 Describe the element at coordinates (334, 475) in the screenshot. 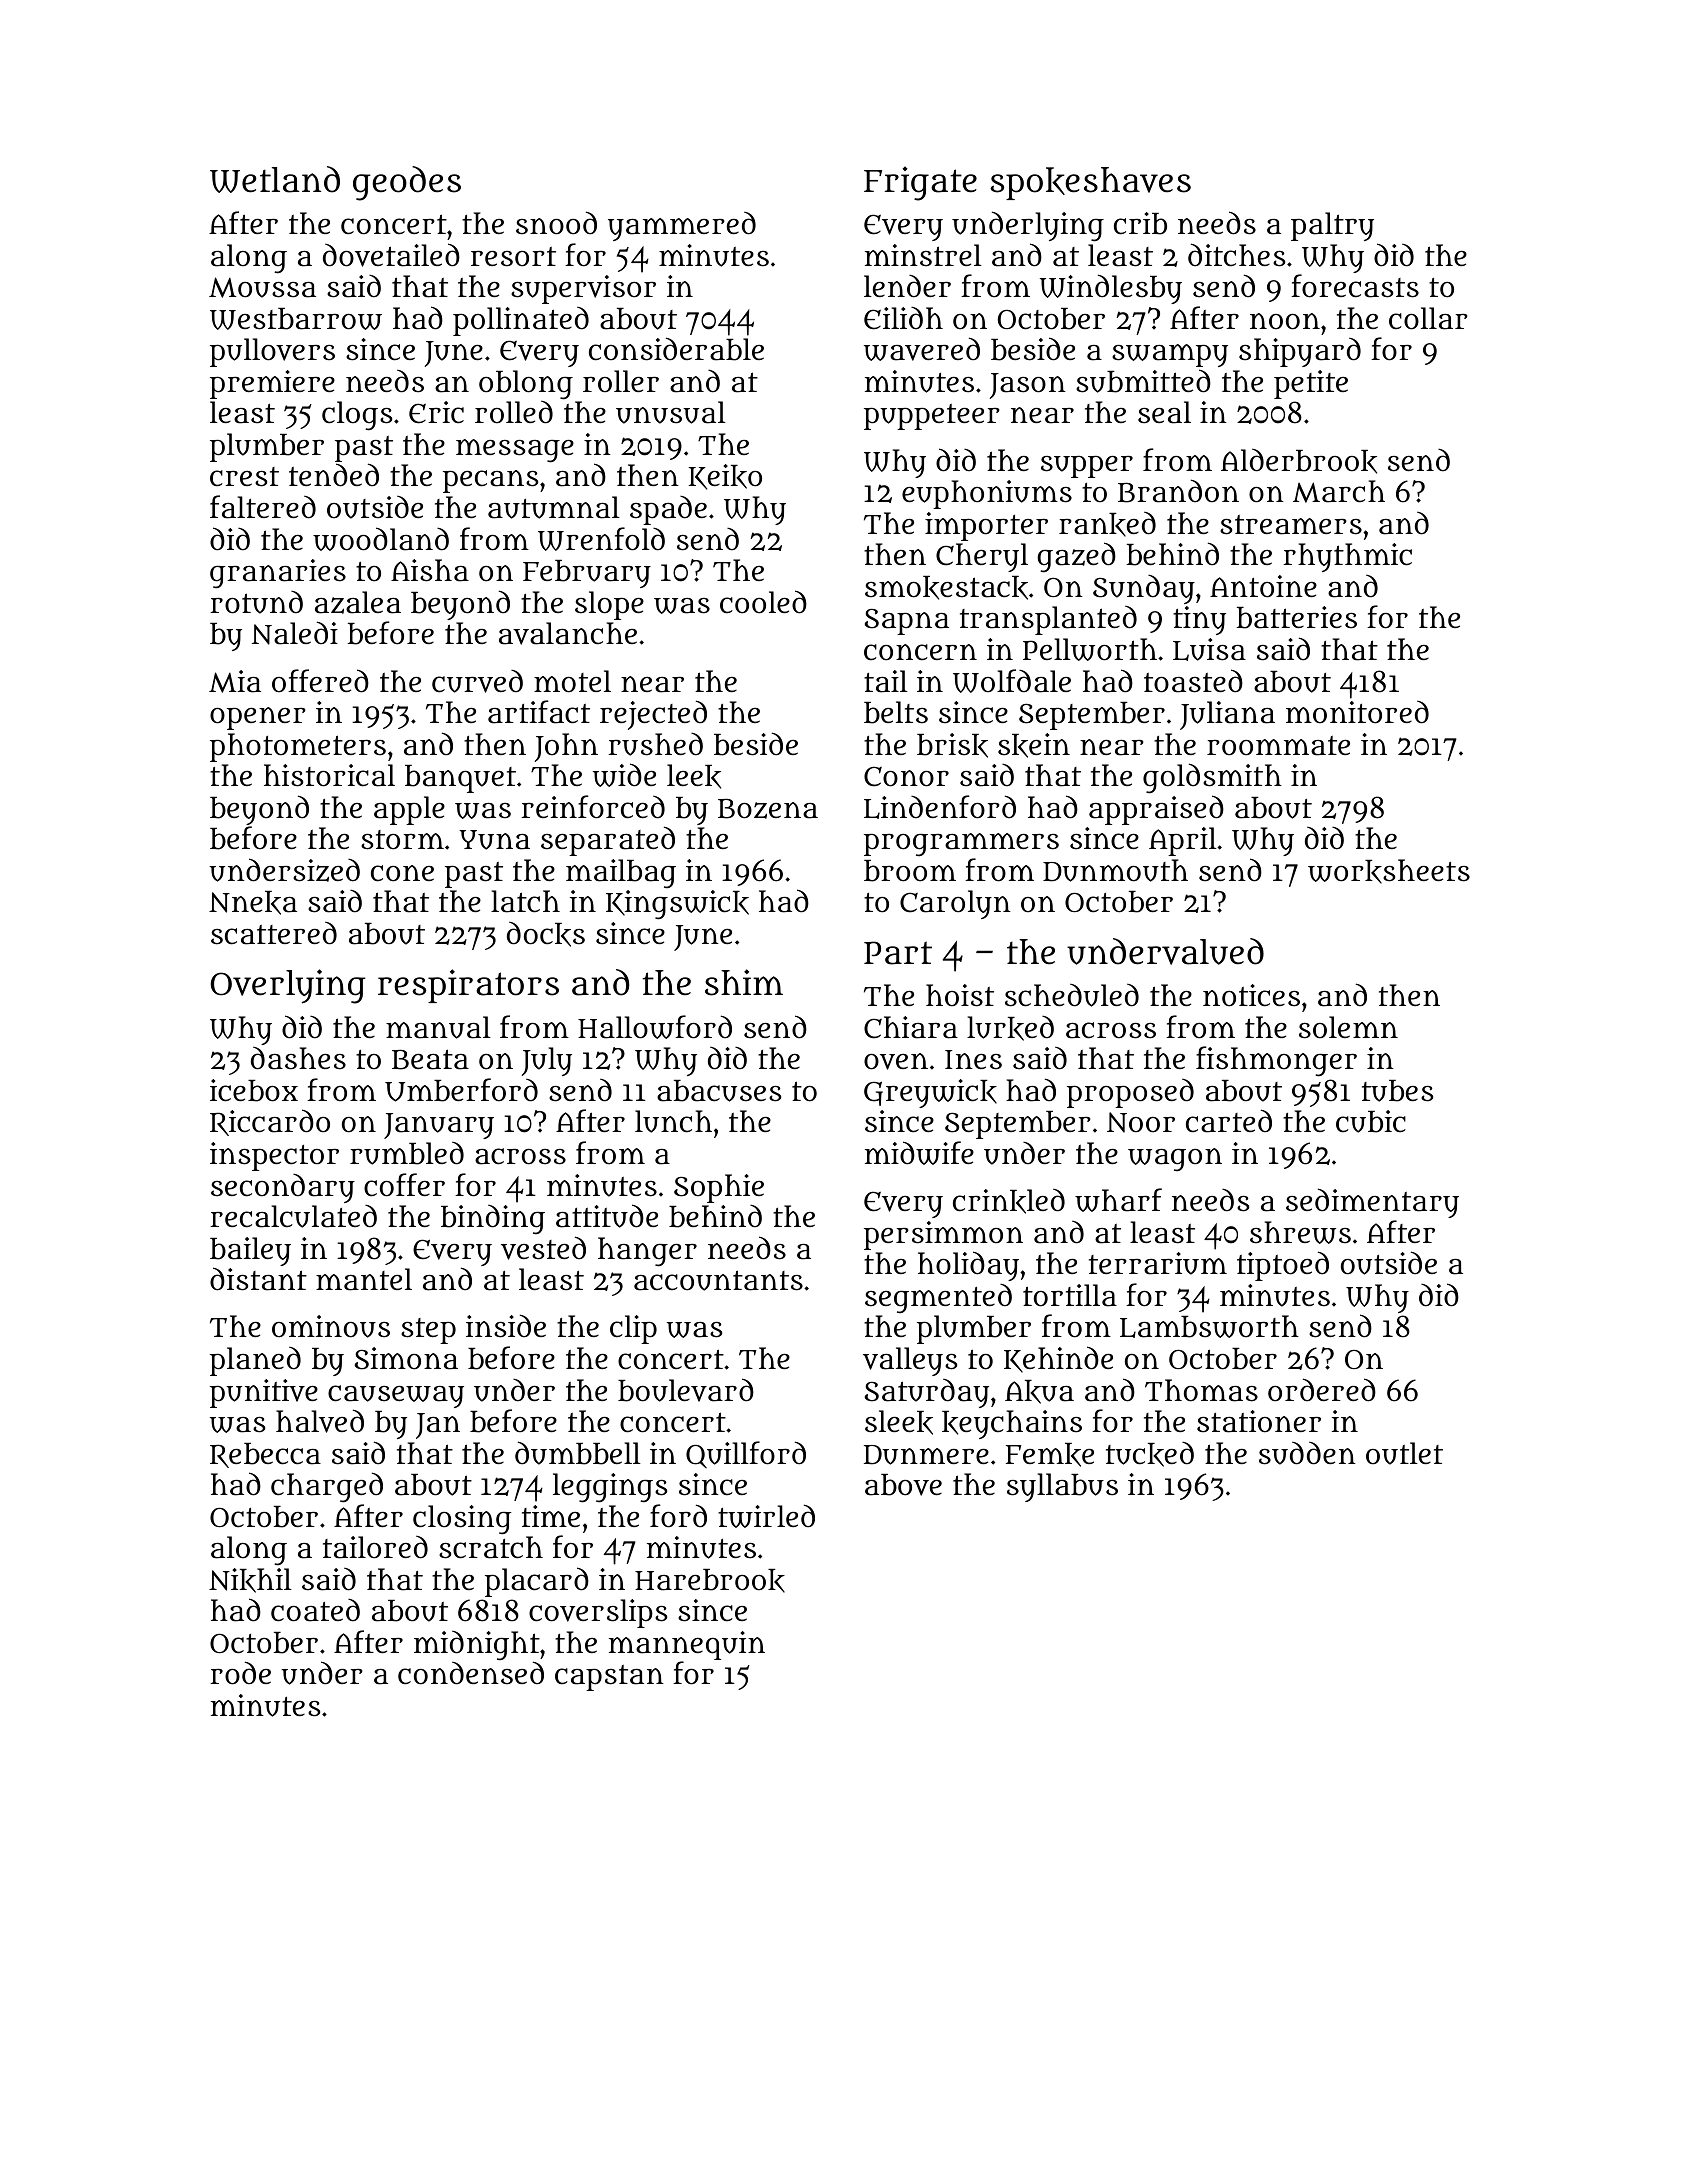

I see `tended` at that location.
